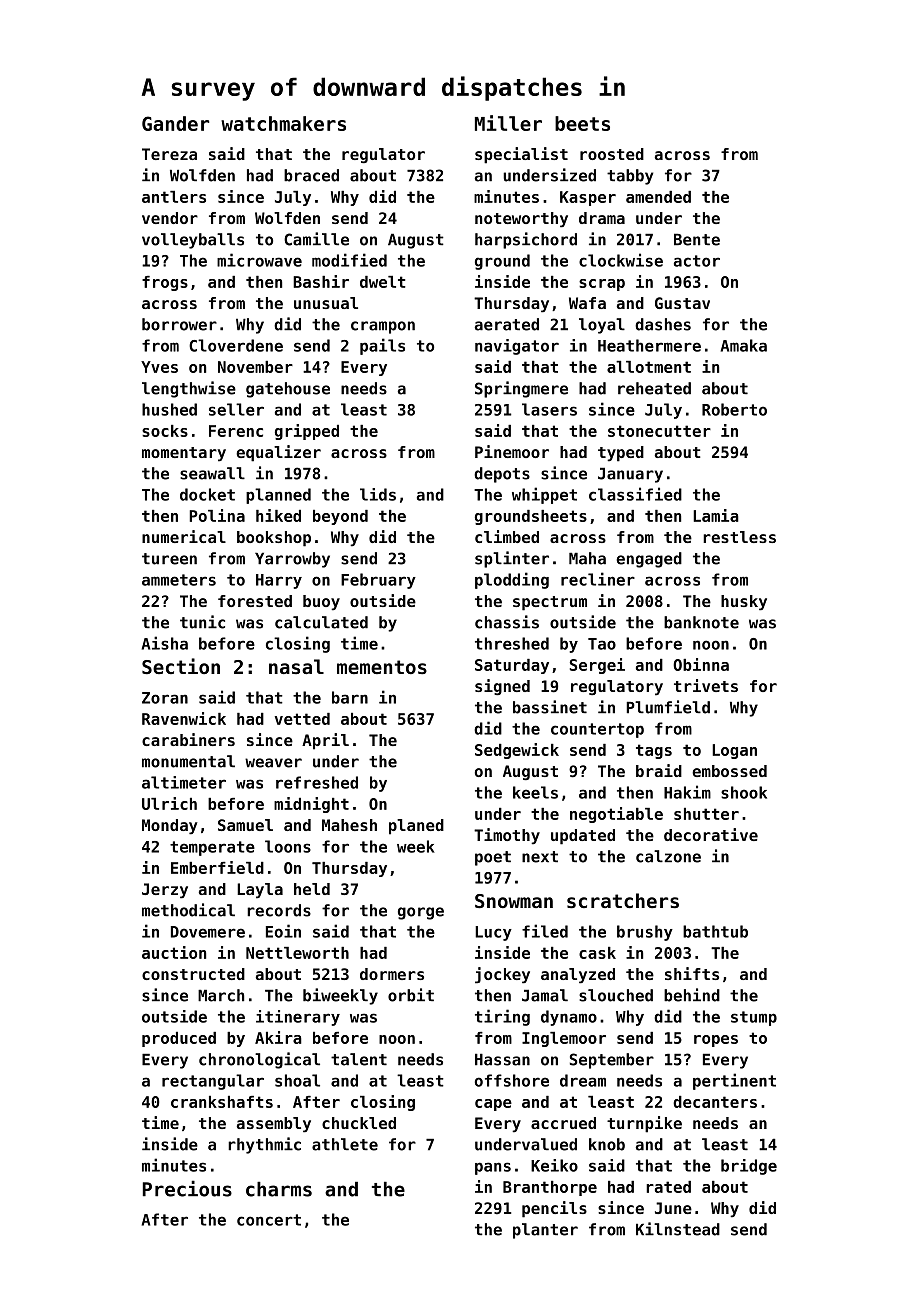 Image resolution: width=924 pixels, height=1314 pixels. What do you see at coordinates (701, 622) in the screenshot?
I see `banknote` at bounding box center [701, 622].
